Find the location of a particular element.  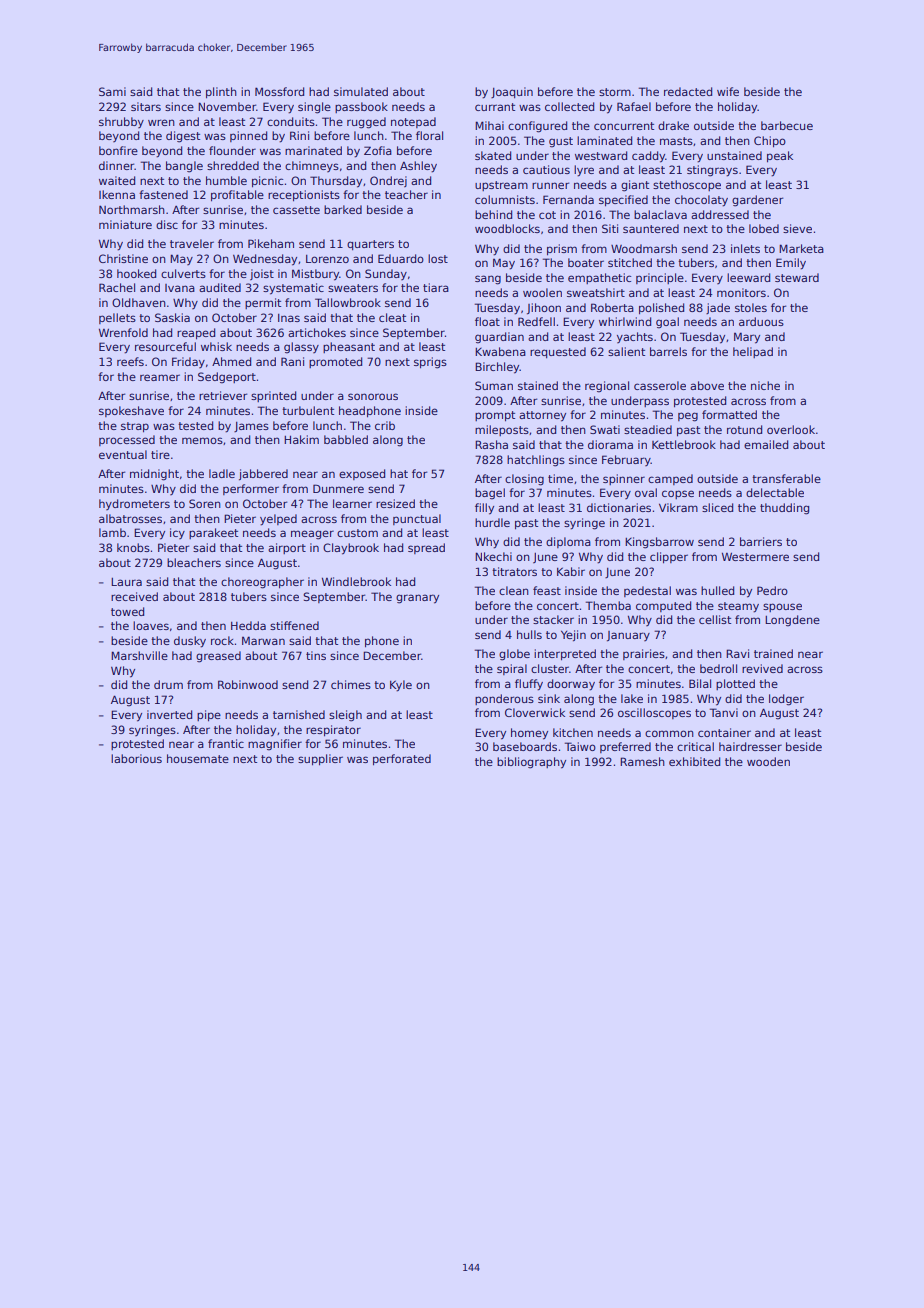

arduous is located at coordinates (761, 321).
